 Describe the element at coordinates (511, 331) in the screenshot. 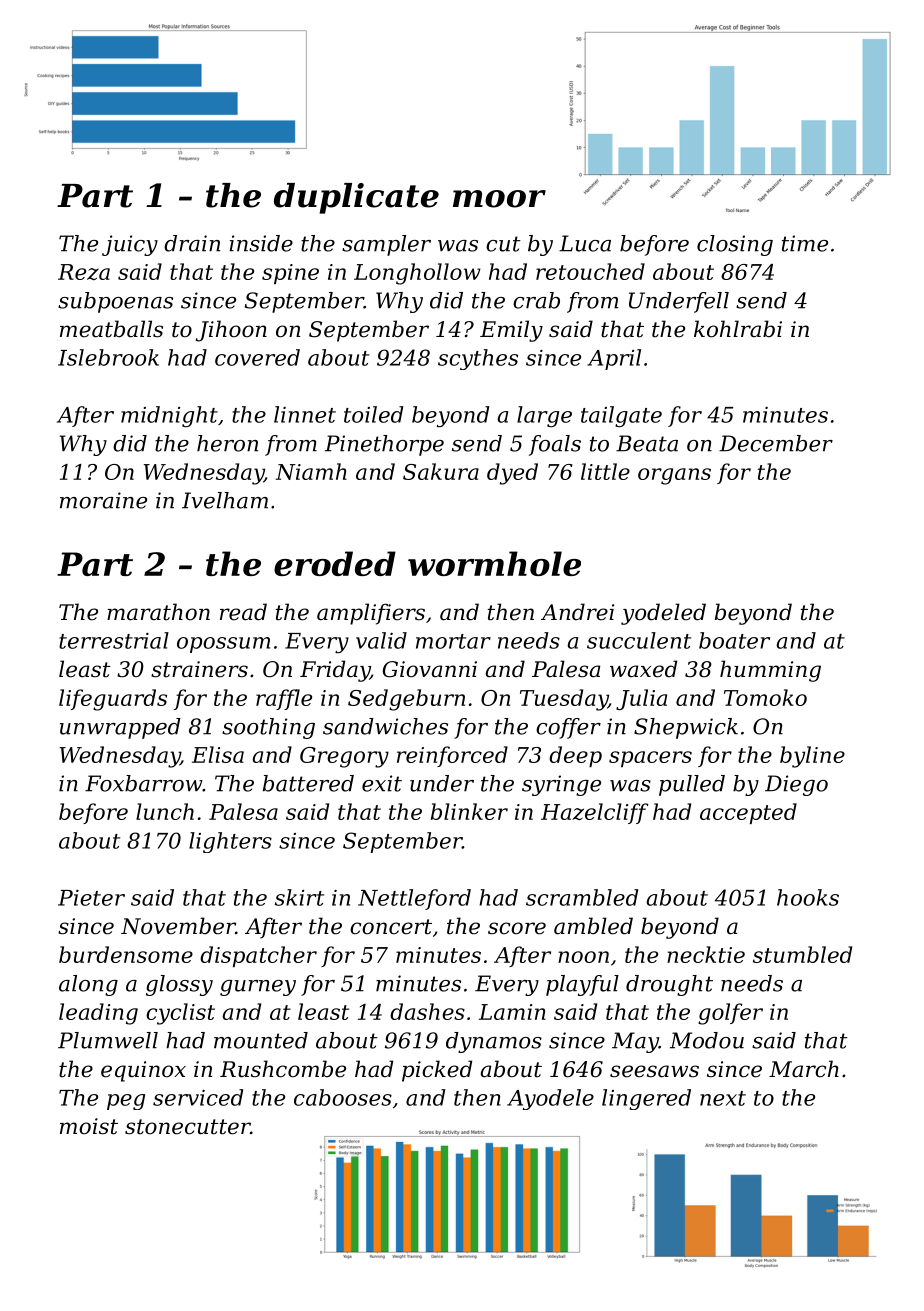

I see `Emily` at that location.
